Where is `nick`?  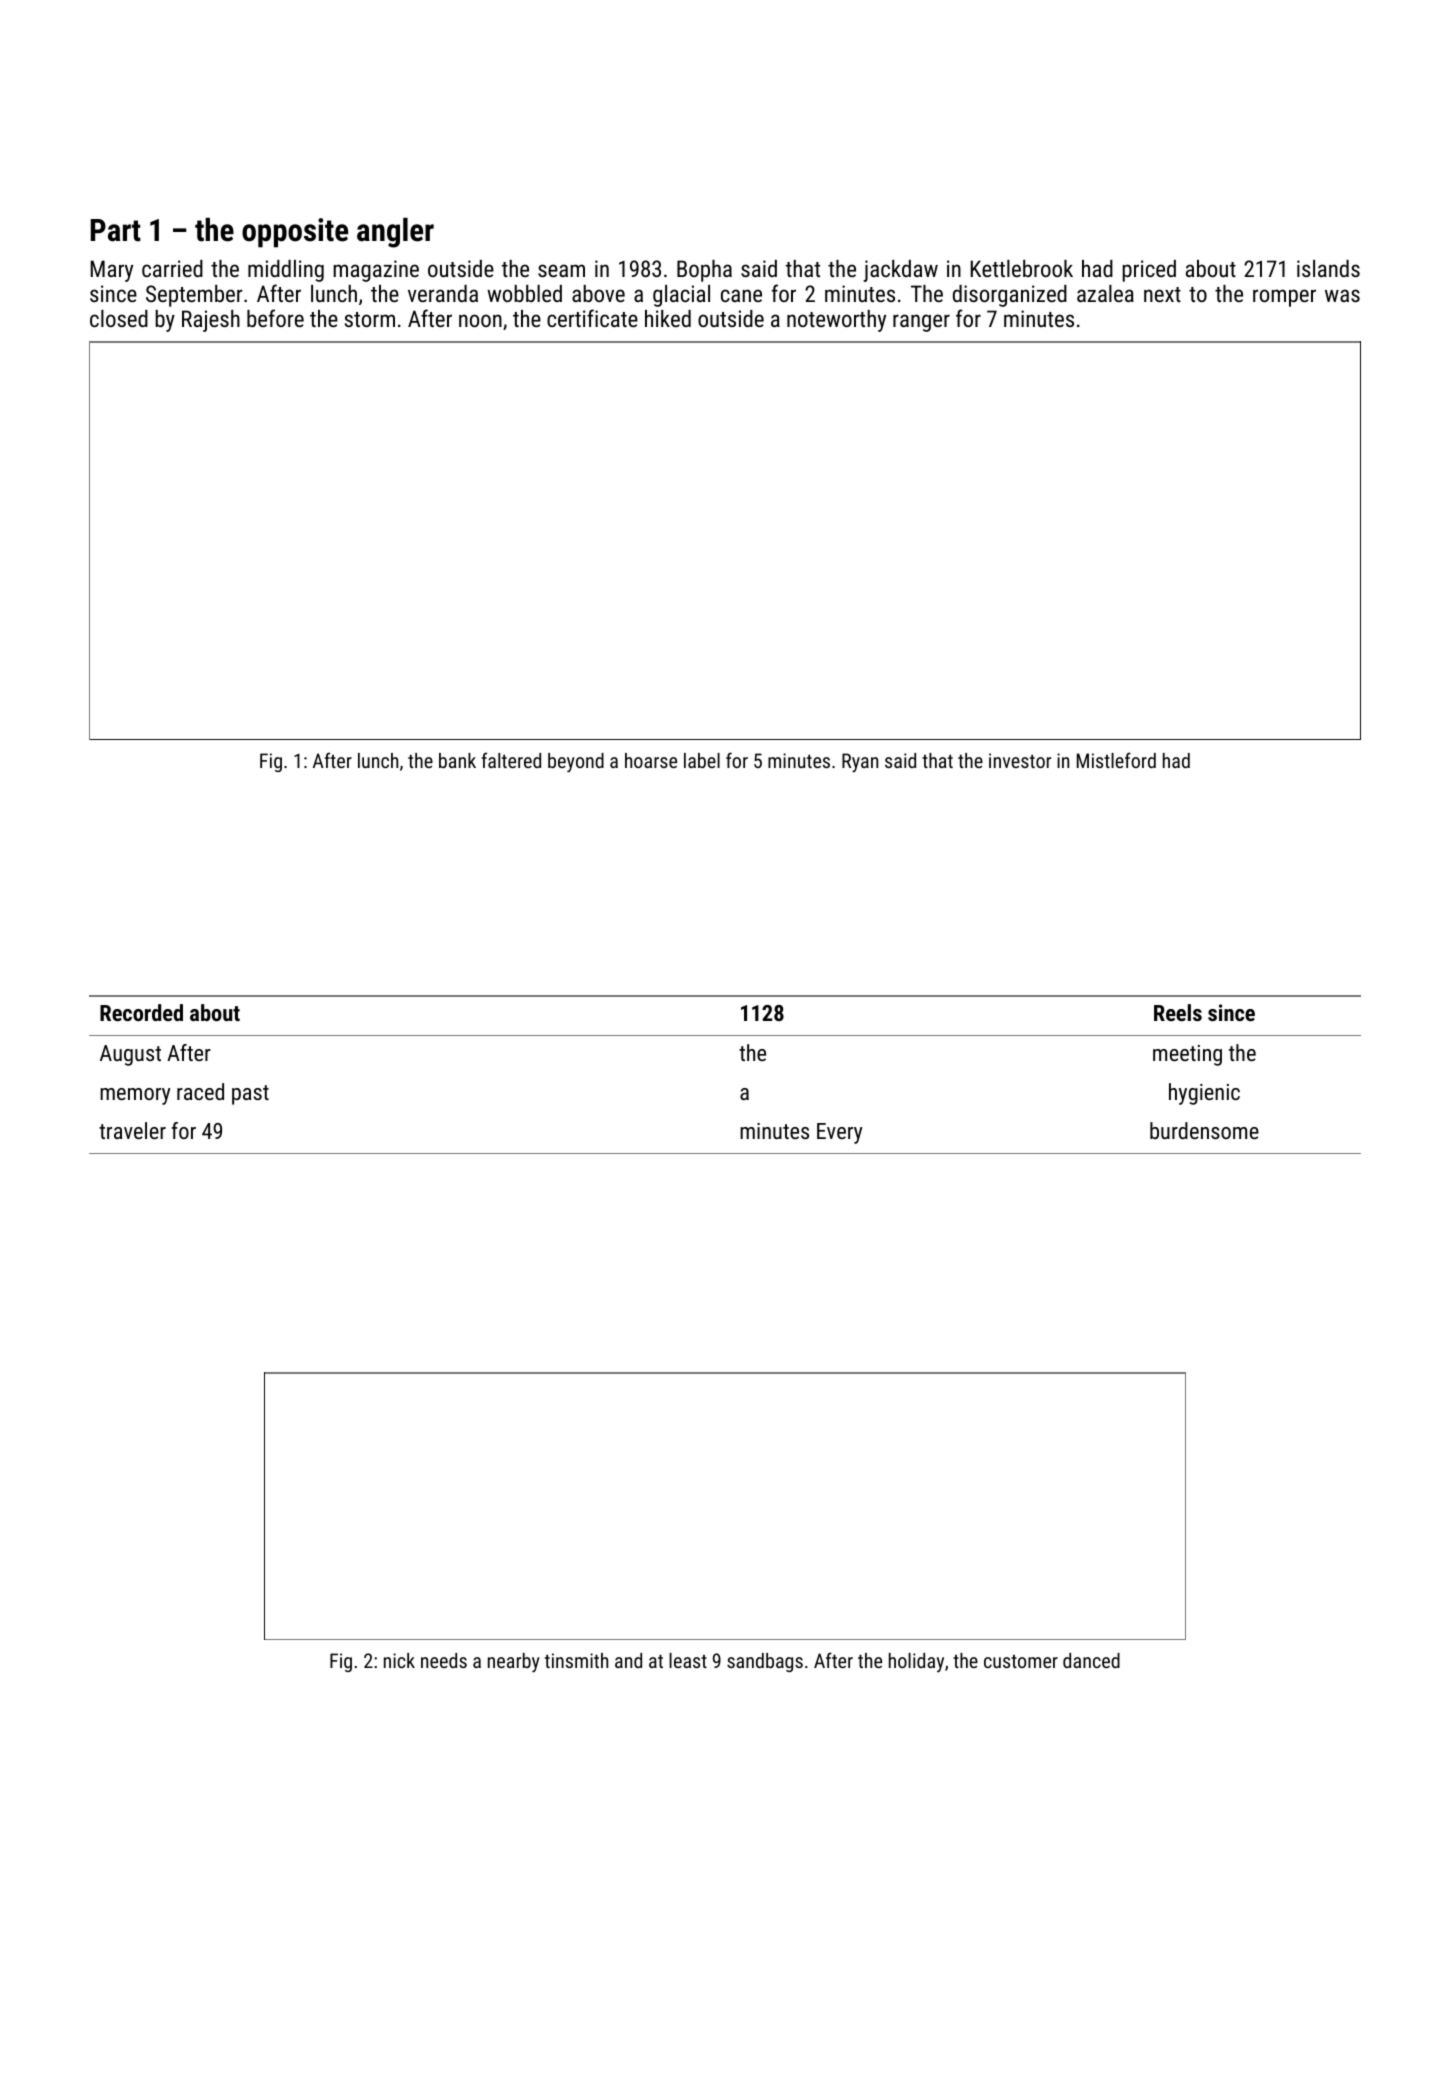
nick is located at coordinates (399, 1660).
